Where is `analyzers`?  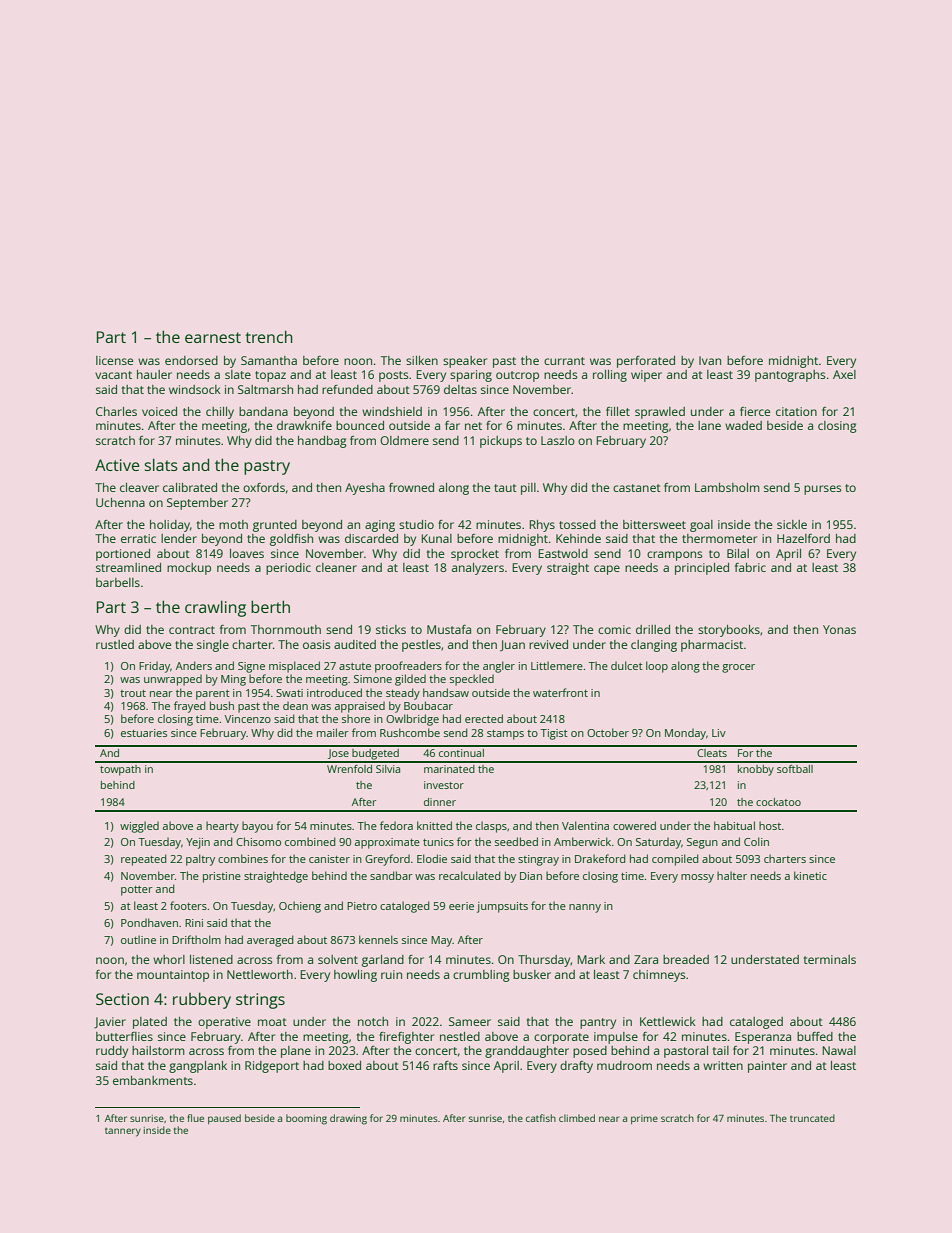 analyzers is located at coordinates (478, 569).
